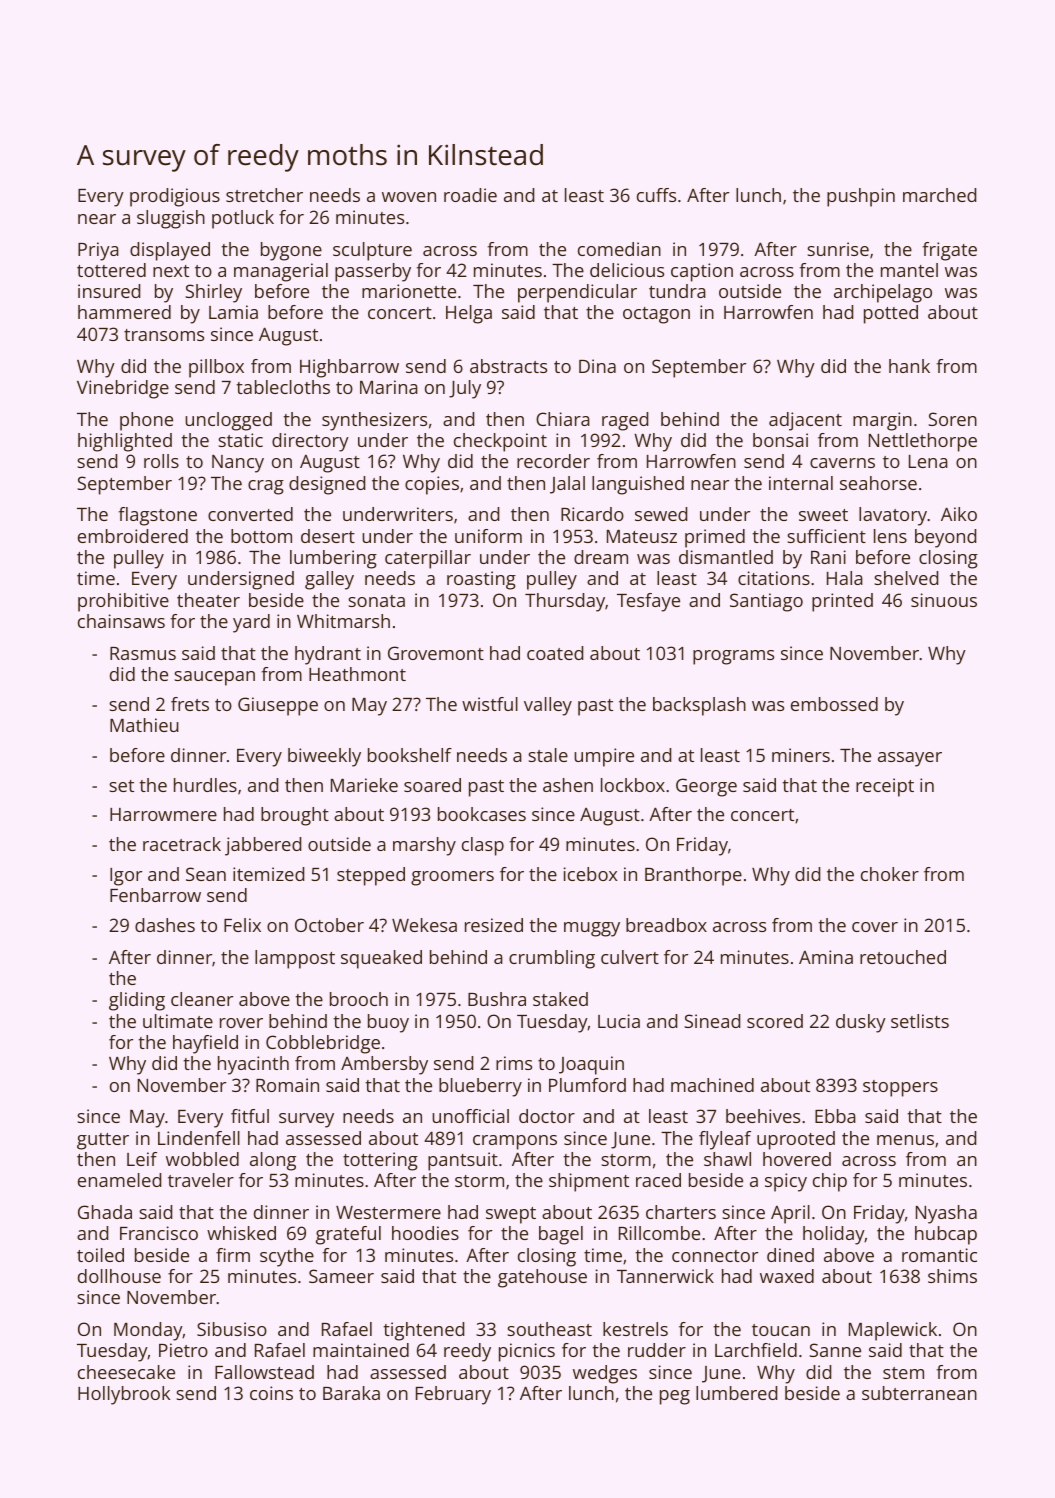 This page has width=1055, height=1498. What do you see at coordinates (264, 1372) in the page?
I see `Fallowstead` at bounding box center [264, 1372].
